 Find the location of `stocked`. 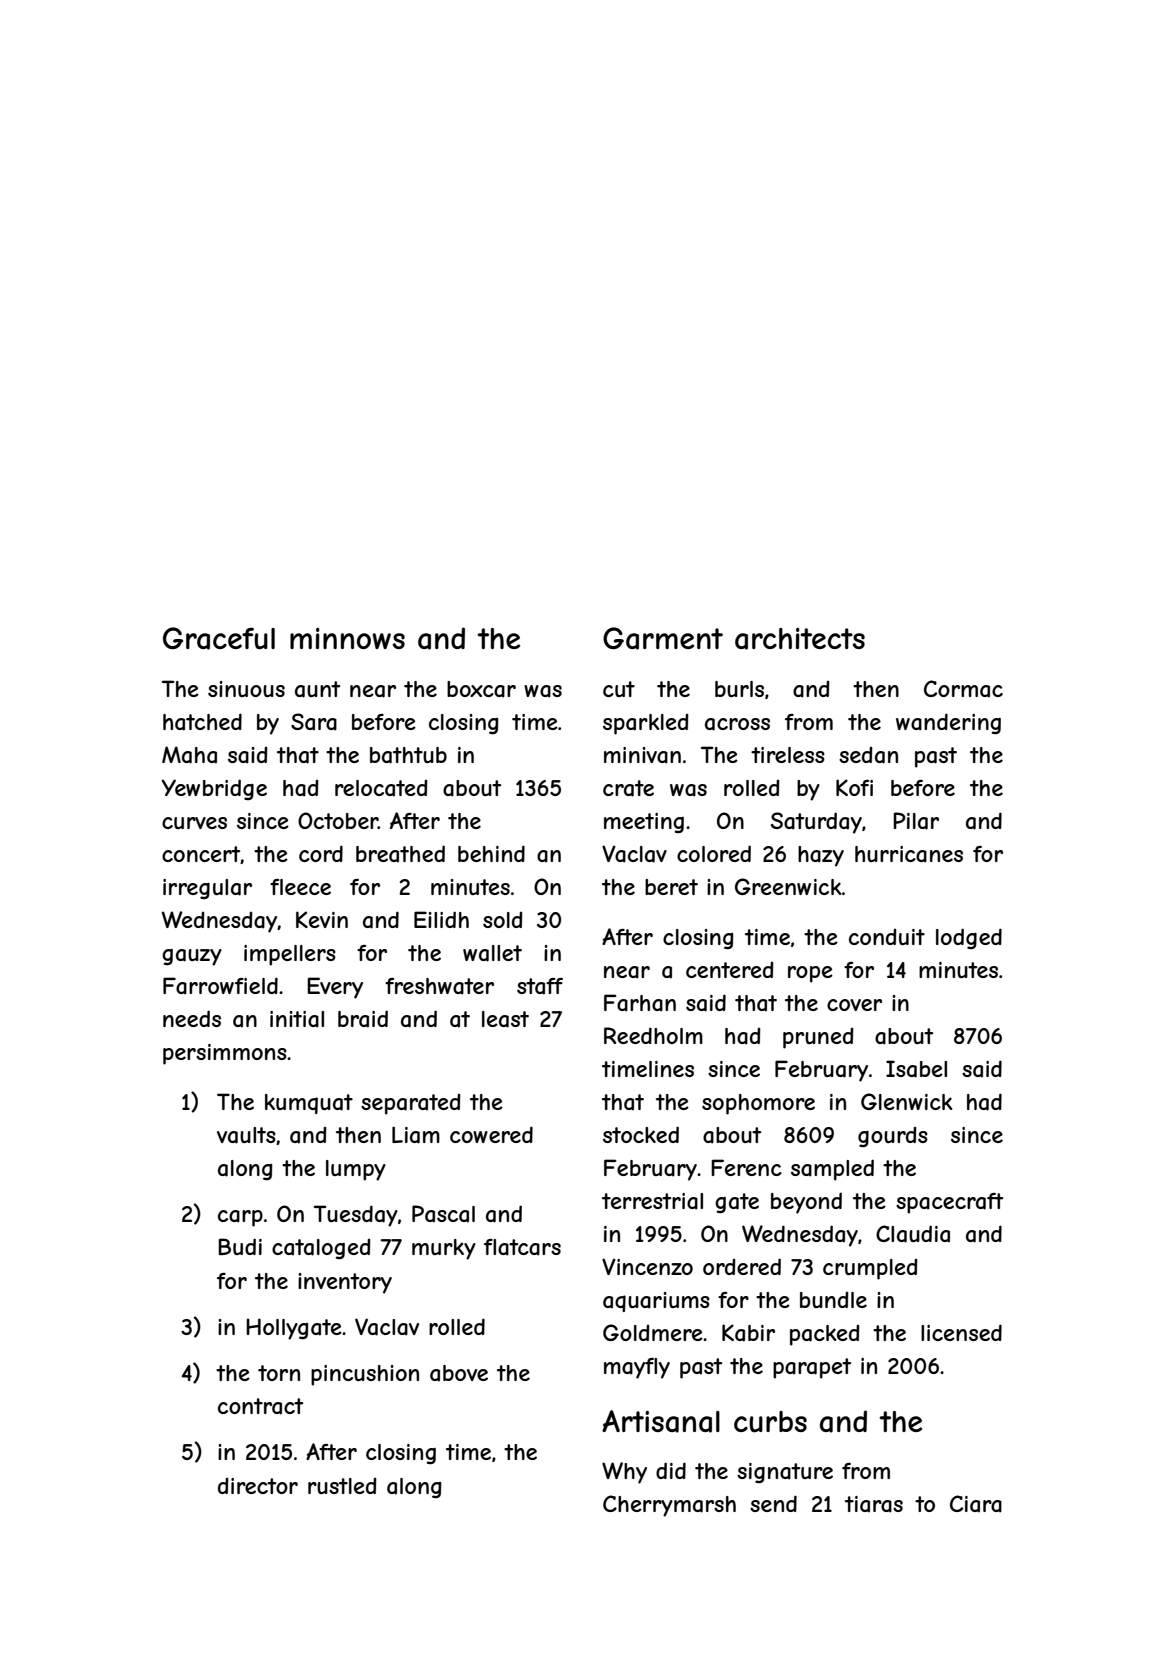

stocked is located at coordinates (641, 1134).
